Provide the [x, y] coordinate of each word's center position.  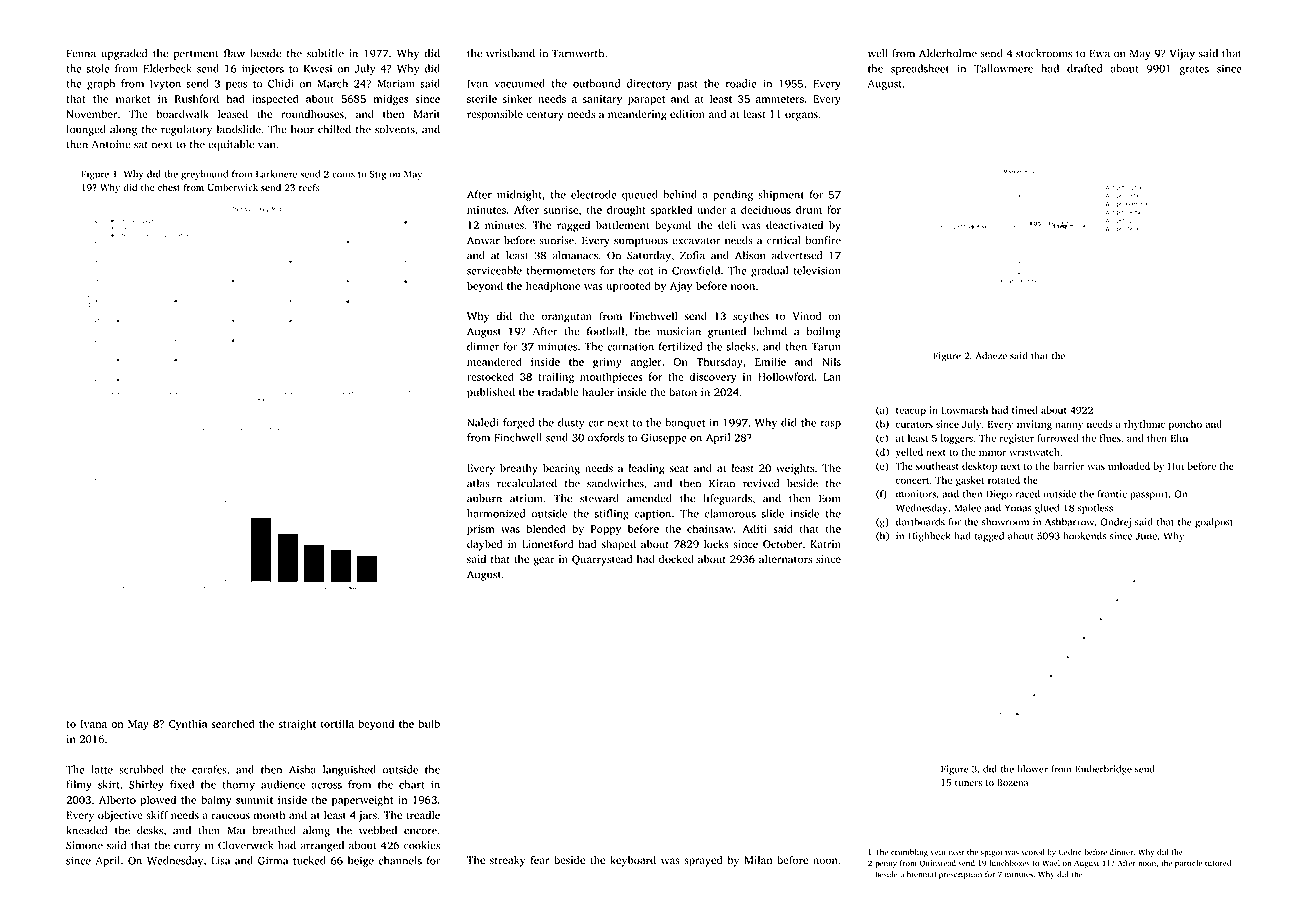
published [491, 393]
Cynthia [188, 725]
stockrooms [1044, 53]
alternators [785, 559]
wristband [510, 53]
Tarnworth [578, 53]
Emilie [770, 361]
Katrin [825, 544]
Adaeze [991, 356]
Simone [84, 845]
